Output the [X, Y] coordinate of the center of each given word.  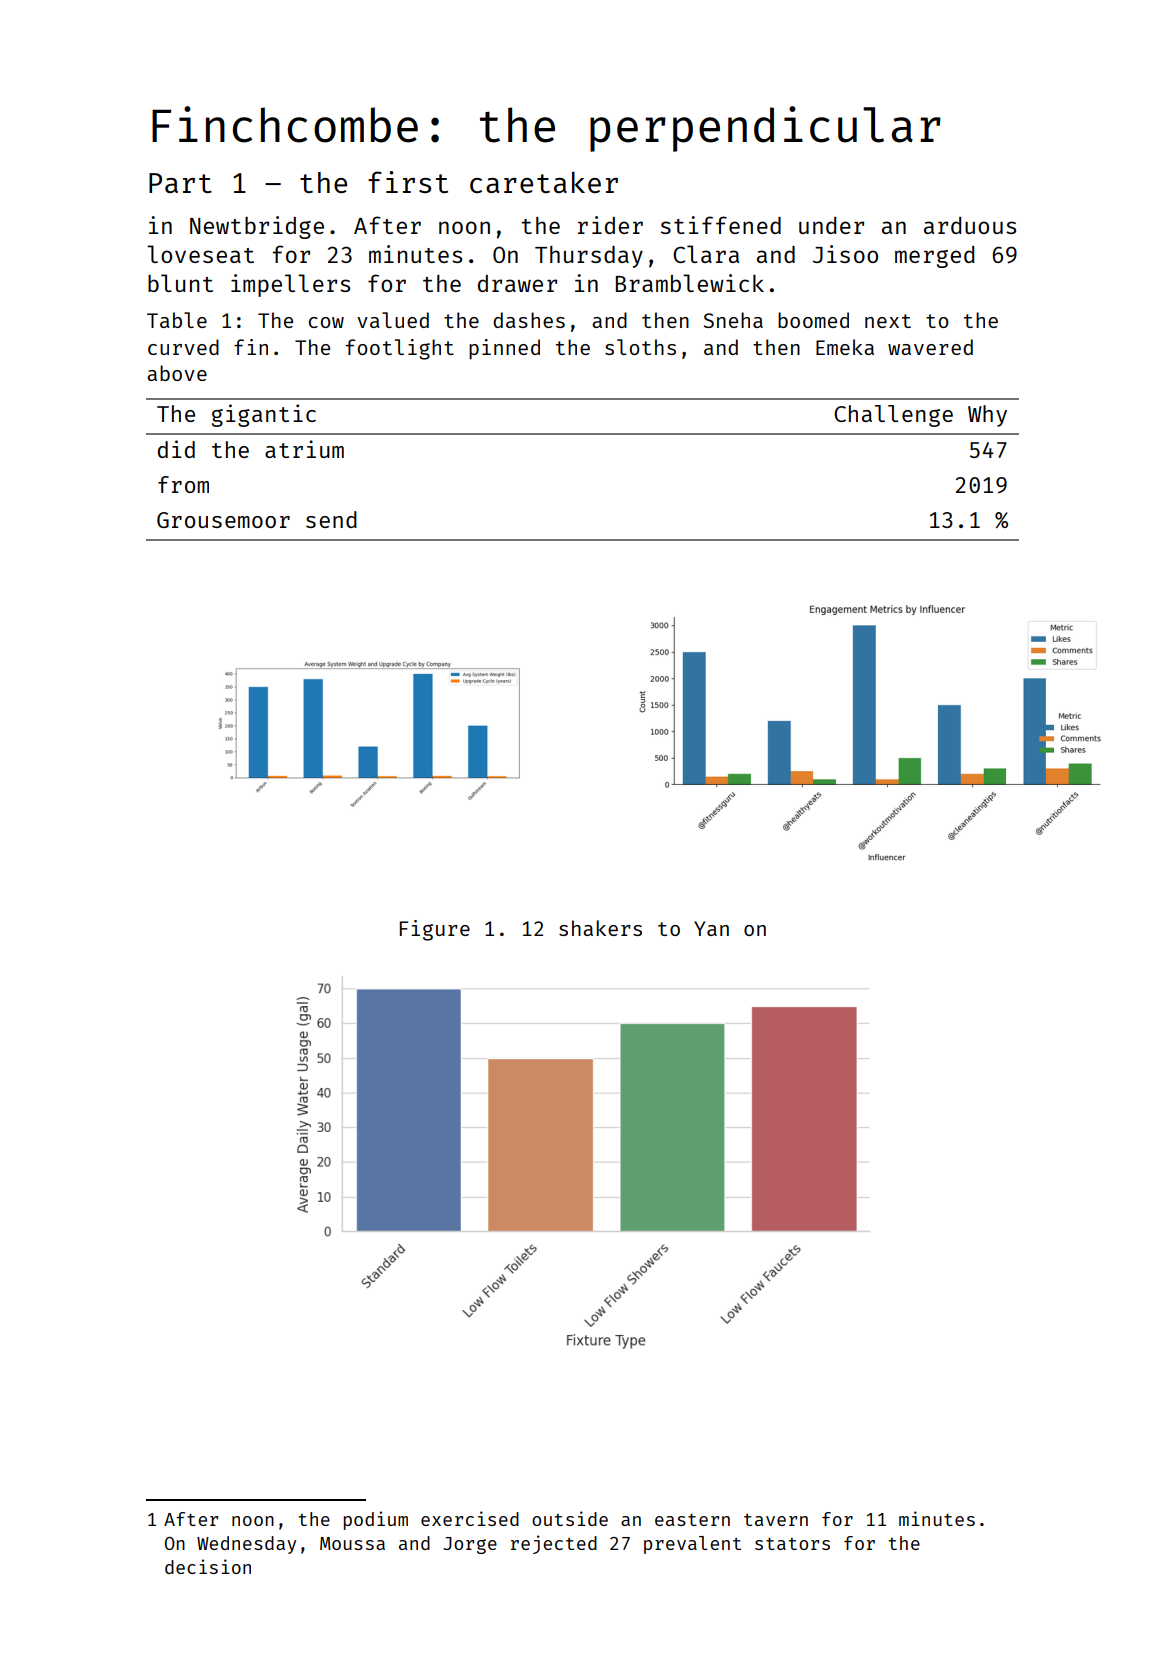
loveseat [200, 254]
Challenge [893, 416]
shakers [600, 928]
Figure [435, 930]
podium [376, 1520]
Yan [711, 928]
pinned [504, 349]
